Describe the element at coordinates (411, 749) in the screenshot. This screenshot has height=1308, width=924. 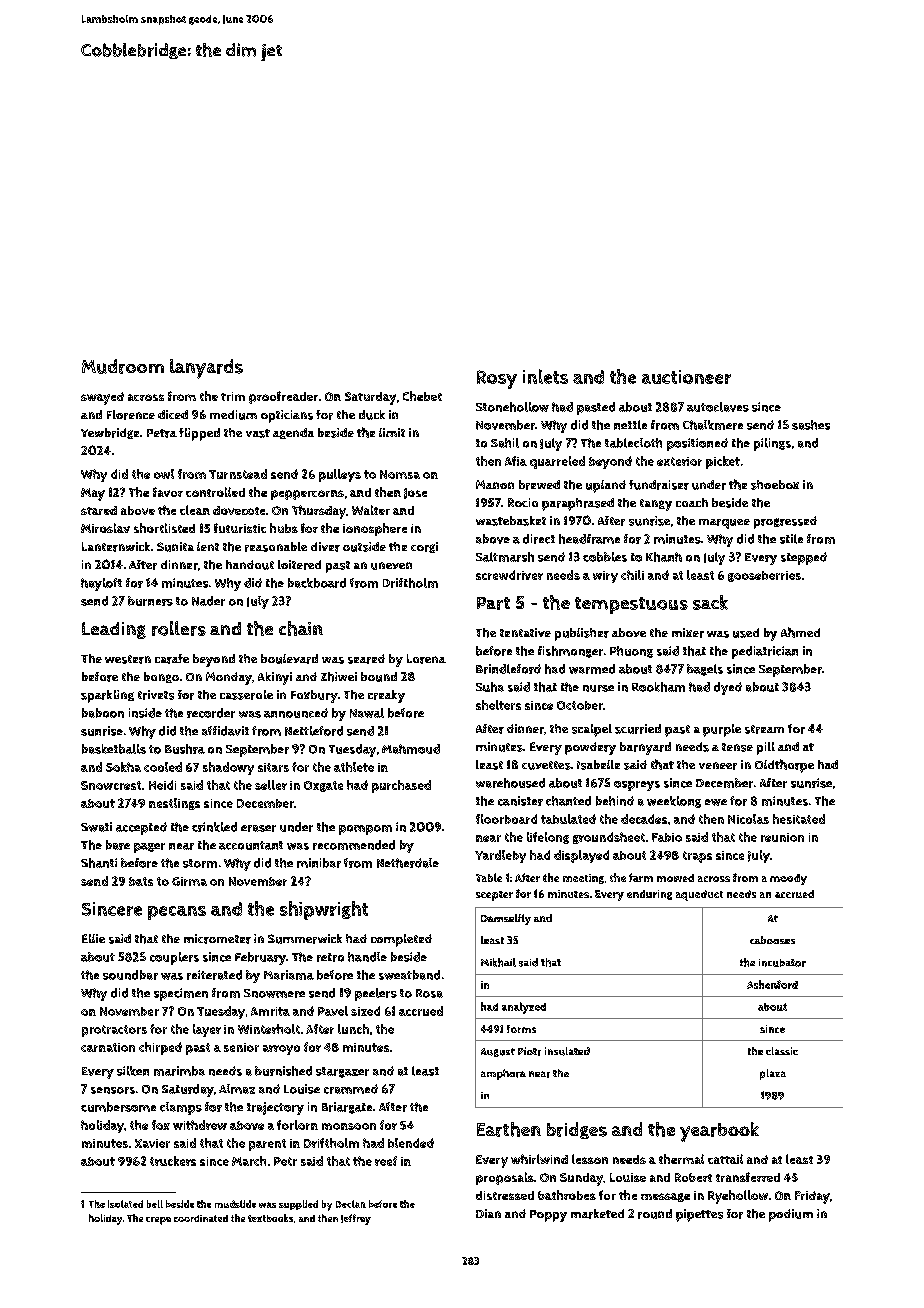
I see `Mahmoud` at that location.
